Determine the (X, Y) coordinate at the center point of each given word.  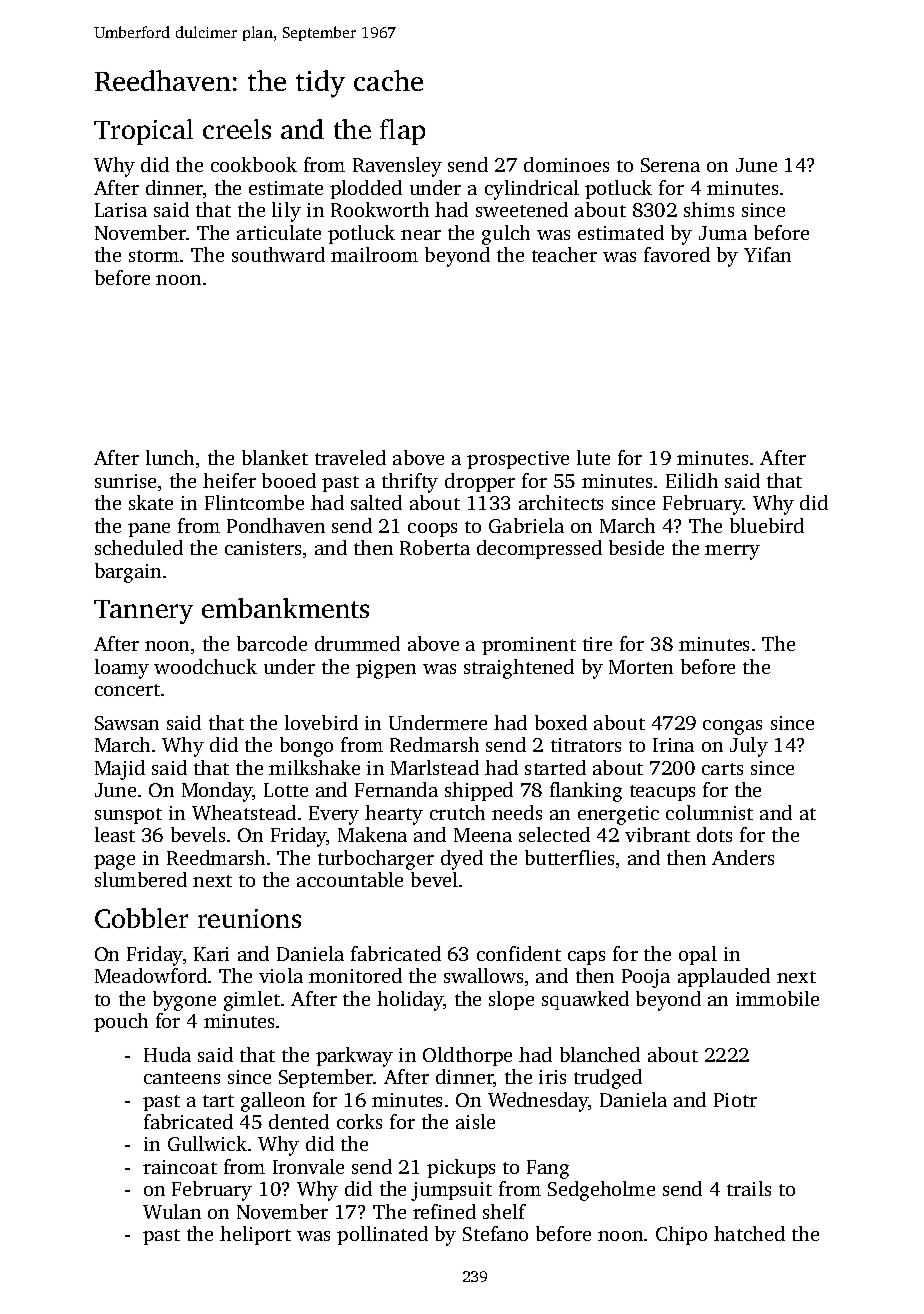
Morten (641, 667)
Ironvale (308, 1166)
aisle (475, 1121)
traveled (350, 457)
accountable (350, 879)
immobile (777, 998)
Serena (670, 165)
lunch (170, 457)
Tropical (143, 132)
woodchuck (205, 666)
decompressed (539, 549)
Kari (211, 954)
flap (402, 132)
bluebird (767, 525)
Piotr (735, 1100)
